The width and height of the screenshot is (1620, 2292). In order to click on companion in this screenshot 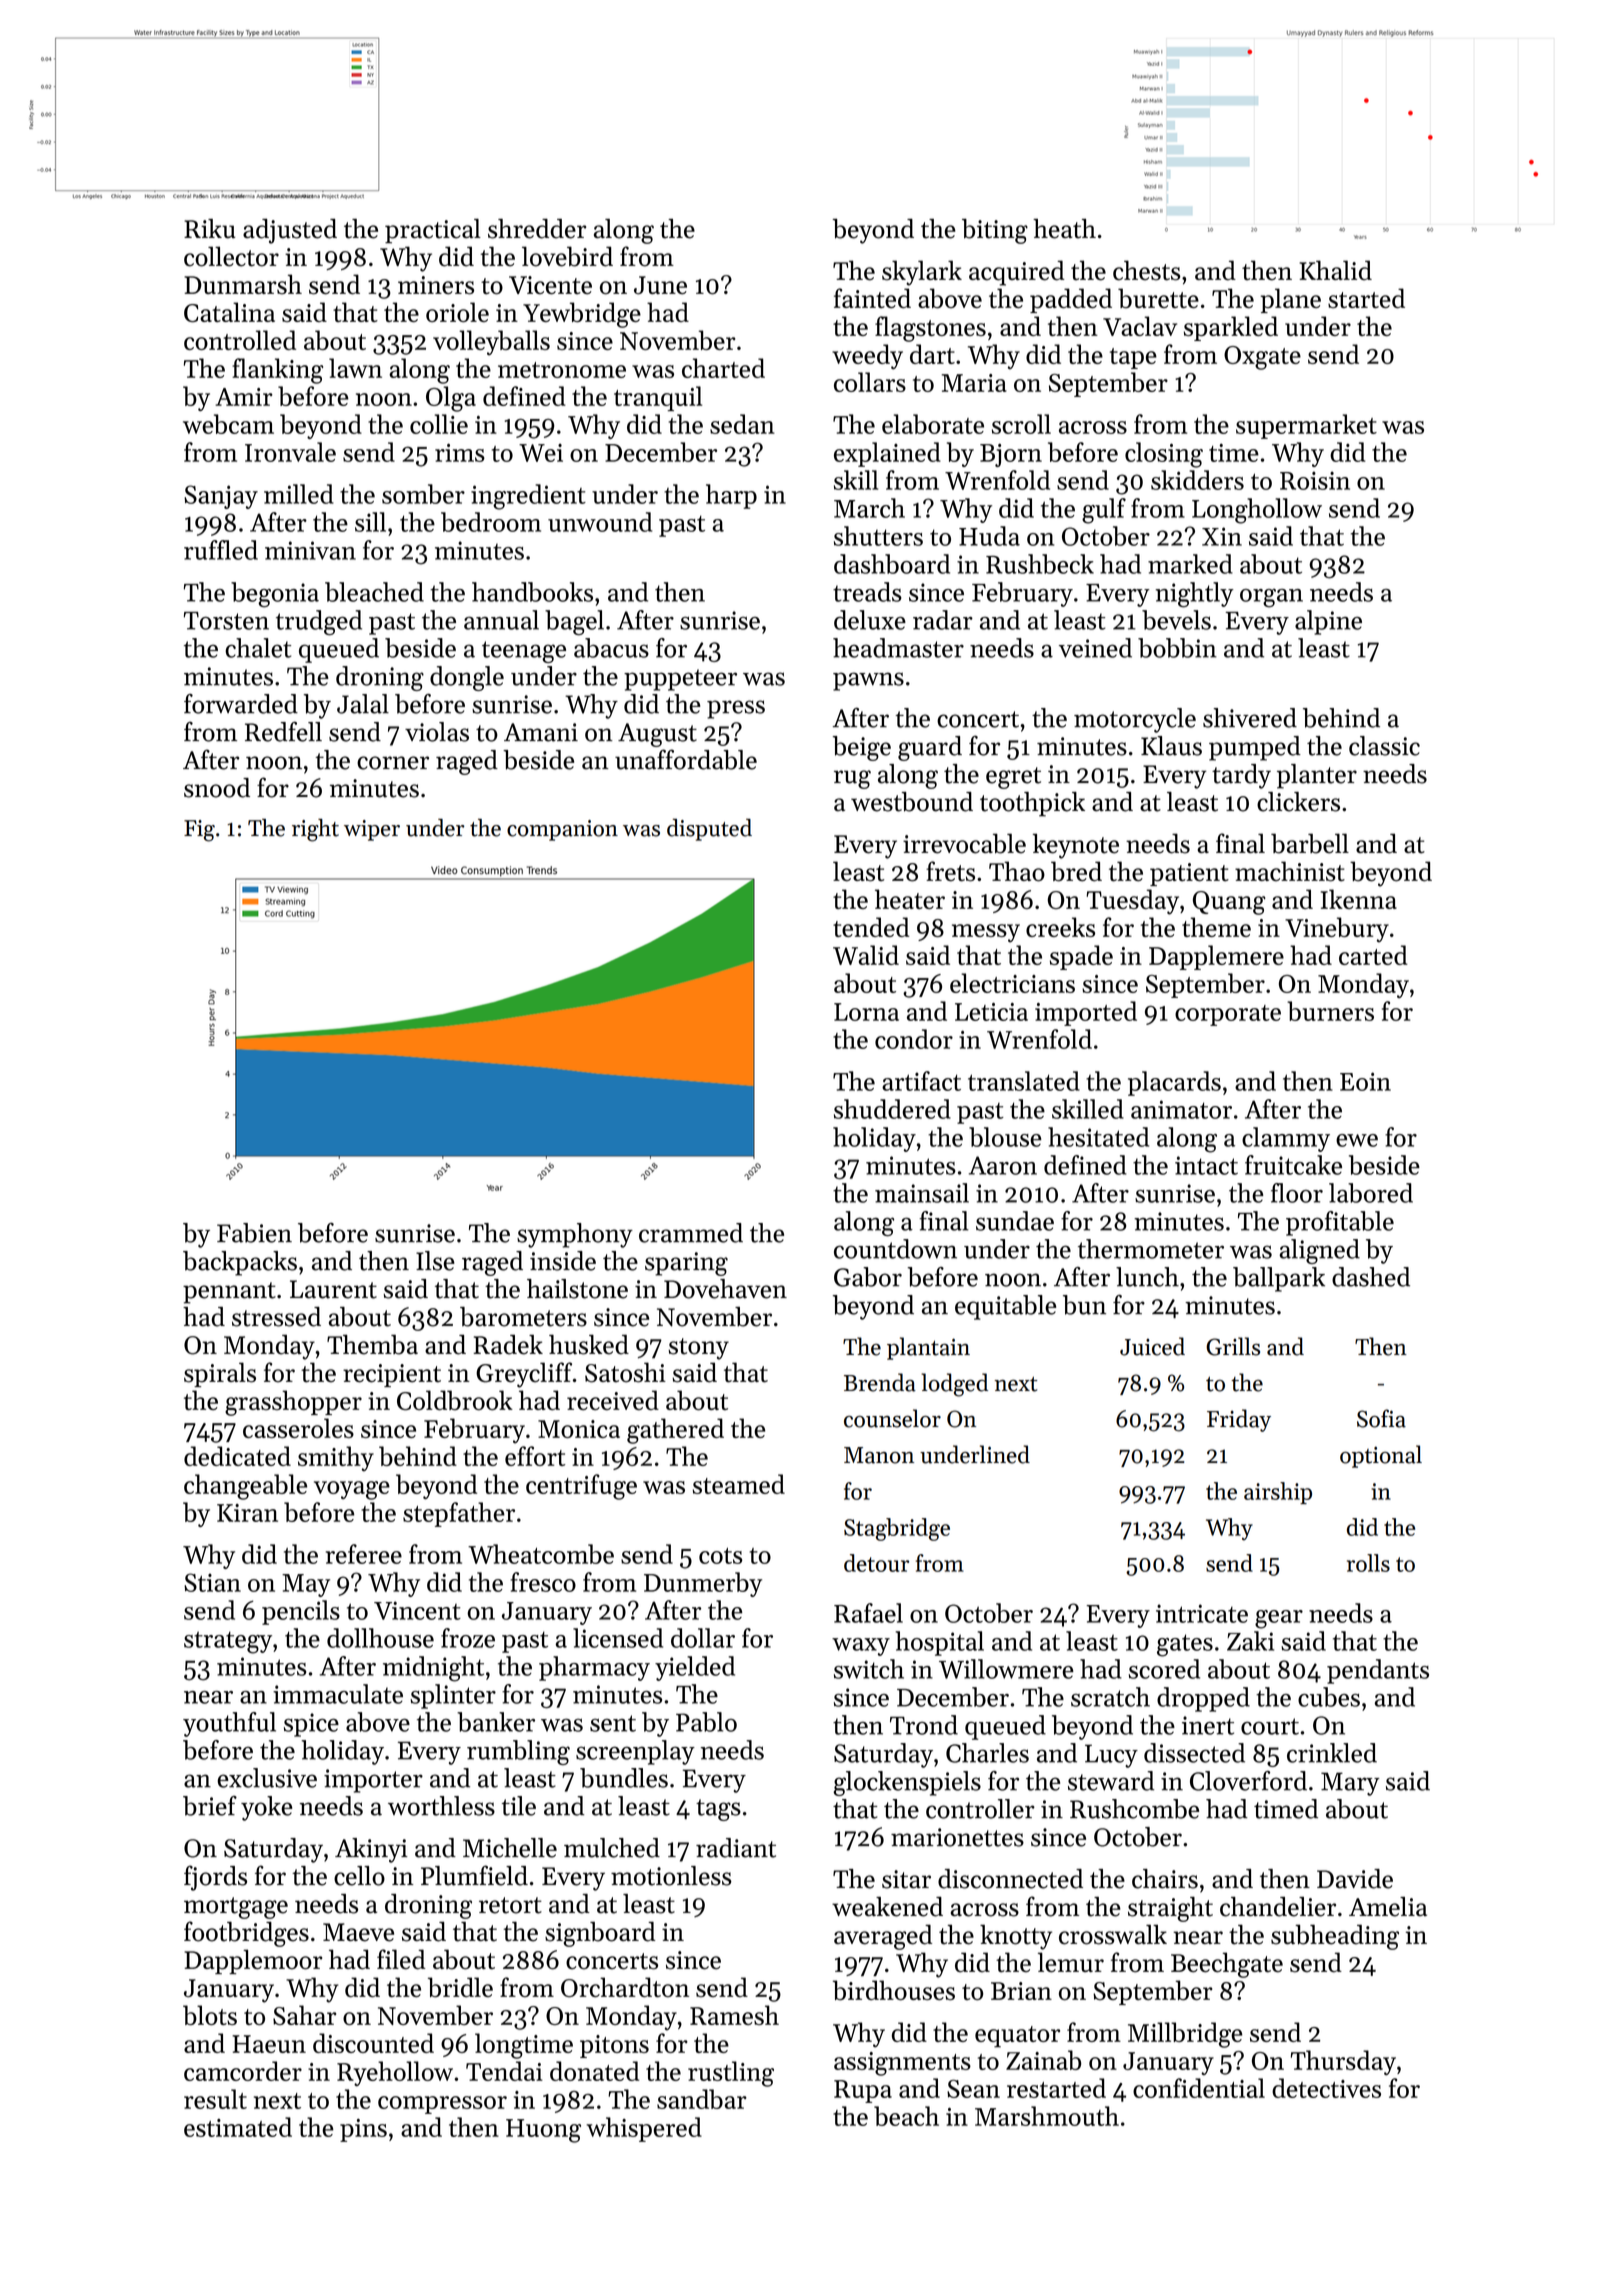, I will do `click(562, 830)`.
